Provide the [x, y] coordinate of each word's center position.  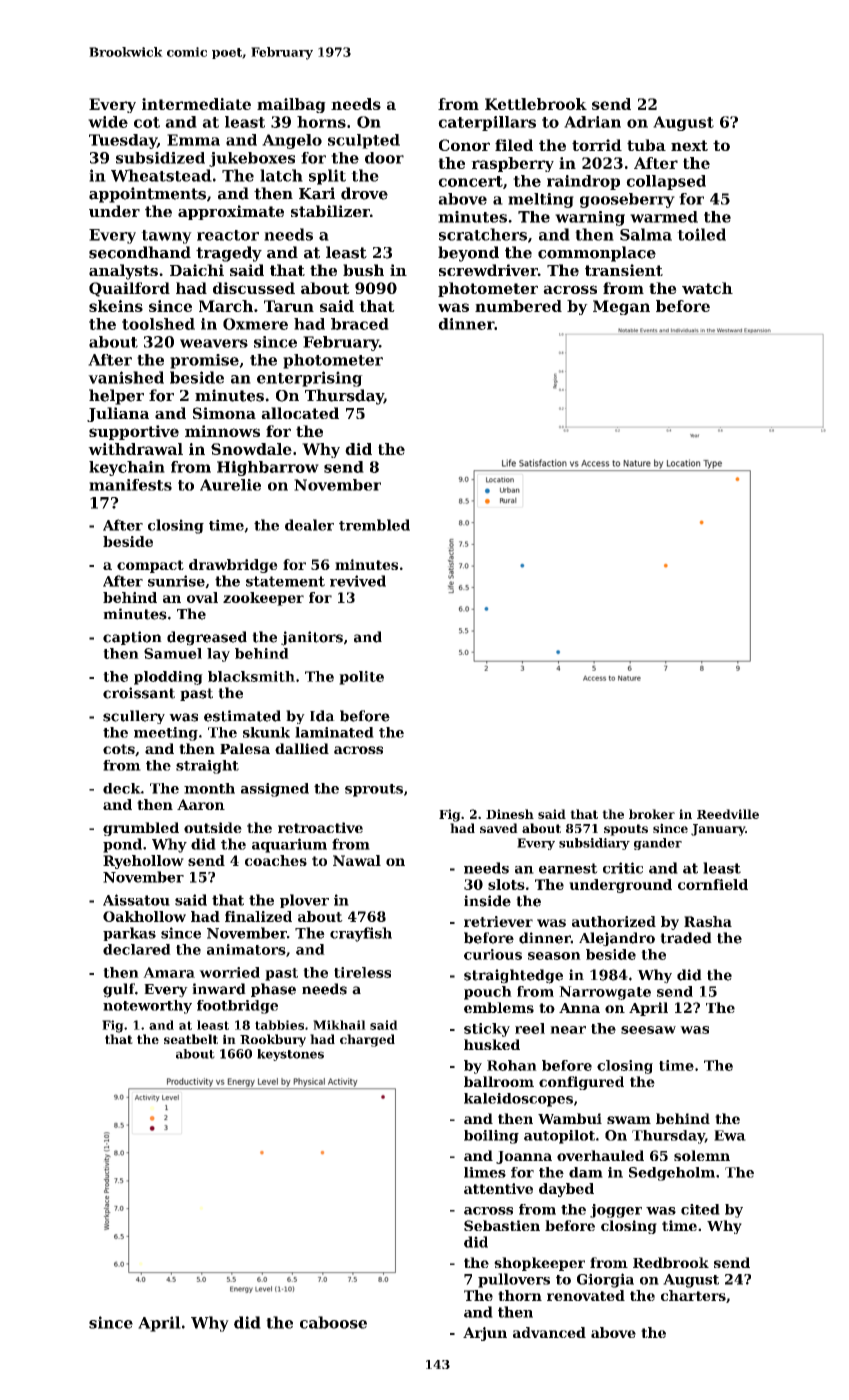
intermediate [196, 104]
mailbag [291, 105]
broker [652, 814]
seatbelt [191, 1039]
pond [122, 845]
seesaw [648, 1030]
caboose [333, 1322]
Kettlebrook [536, 104]
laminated [334, 732]
